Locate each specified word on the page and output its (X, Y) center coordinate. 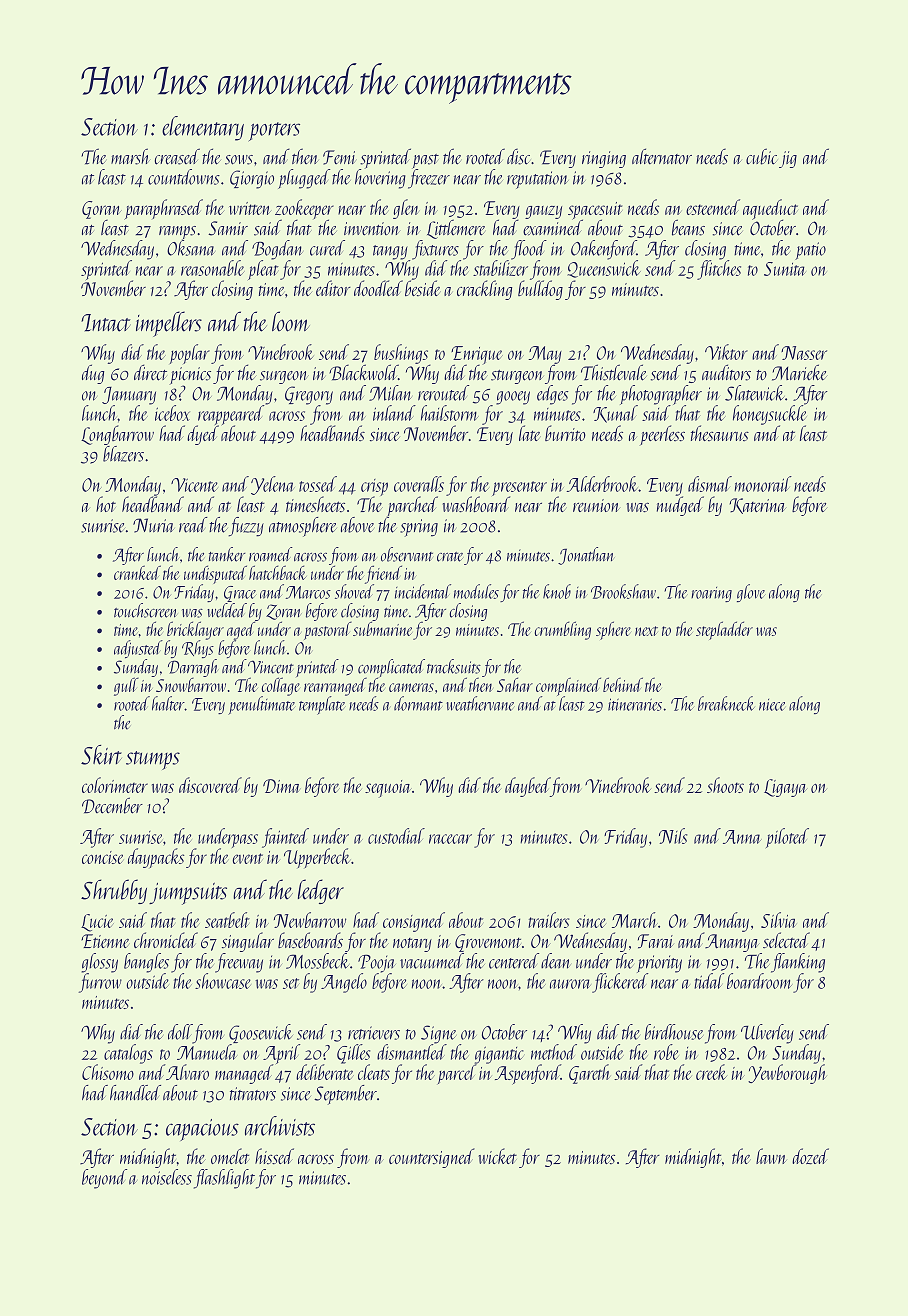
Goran (102, 210)
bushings (401, 354)
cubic (761, 156)
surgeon (284, 377)
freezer (429, 179)
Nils (673, 836)
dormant (418, 703)
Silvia (778, 920)
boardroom (759, 981)
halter (168, 703)
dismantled (412, 1052)
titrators (253, 1094)
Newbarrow (310, 920)
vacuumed (432, 961)
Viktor (726, 352)
